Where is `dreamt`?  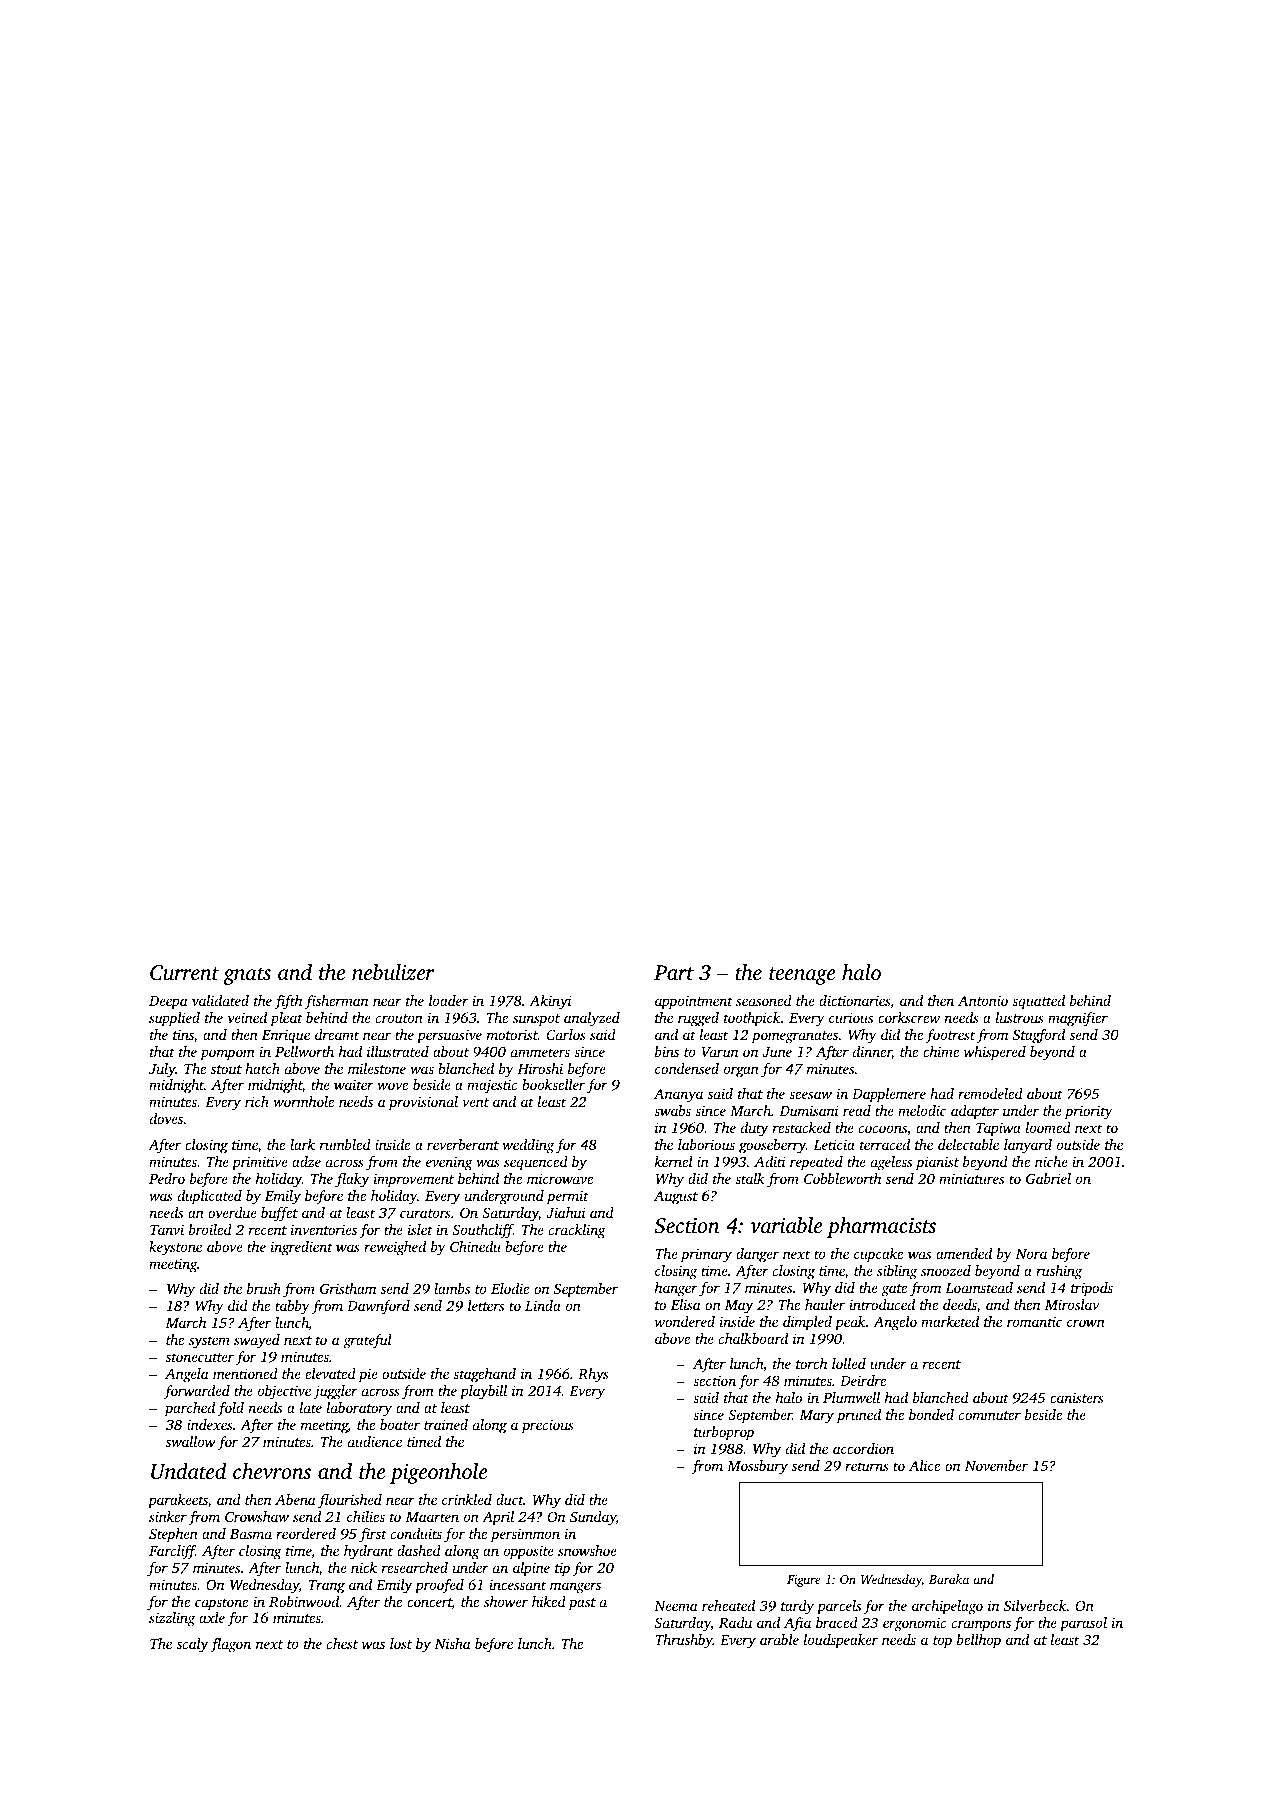
dreamt is located at coordinates (337, 1034).
